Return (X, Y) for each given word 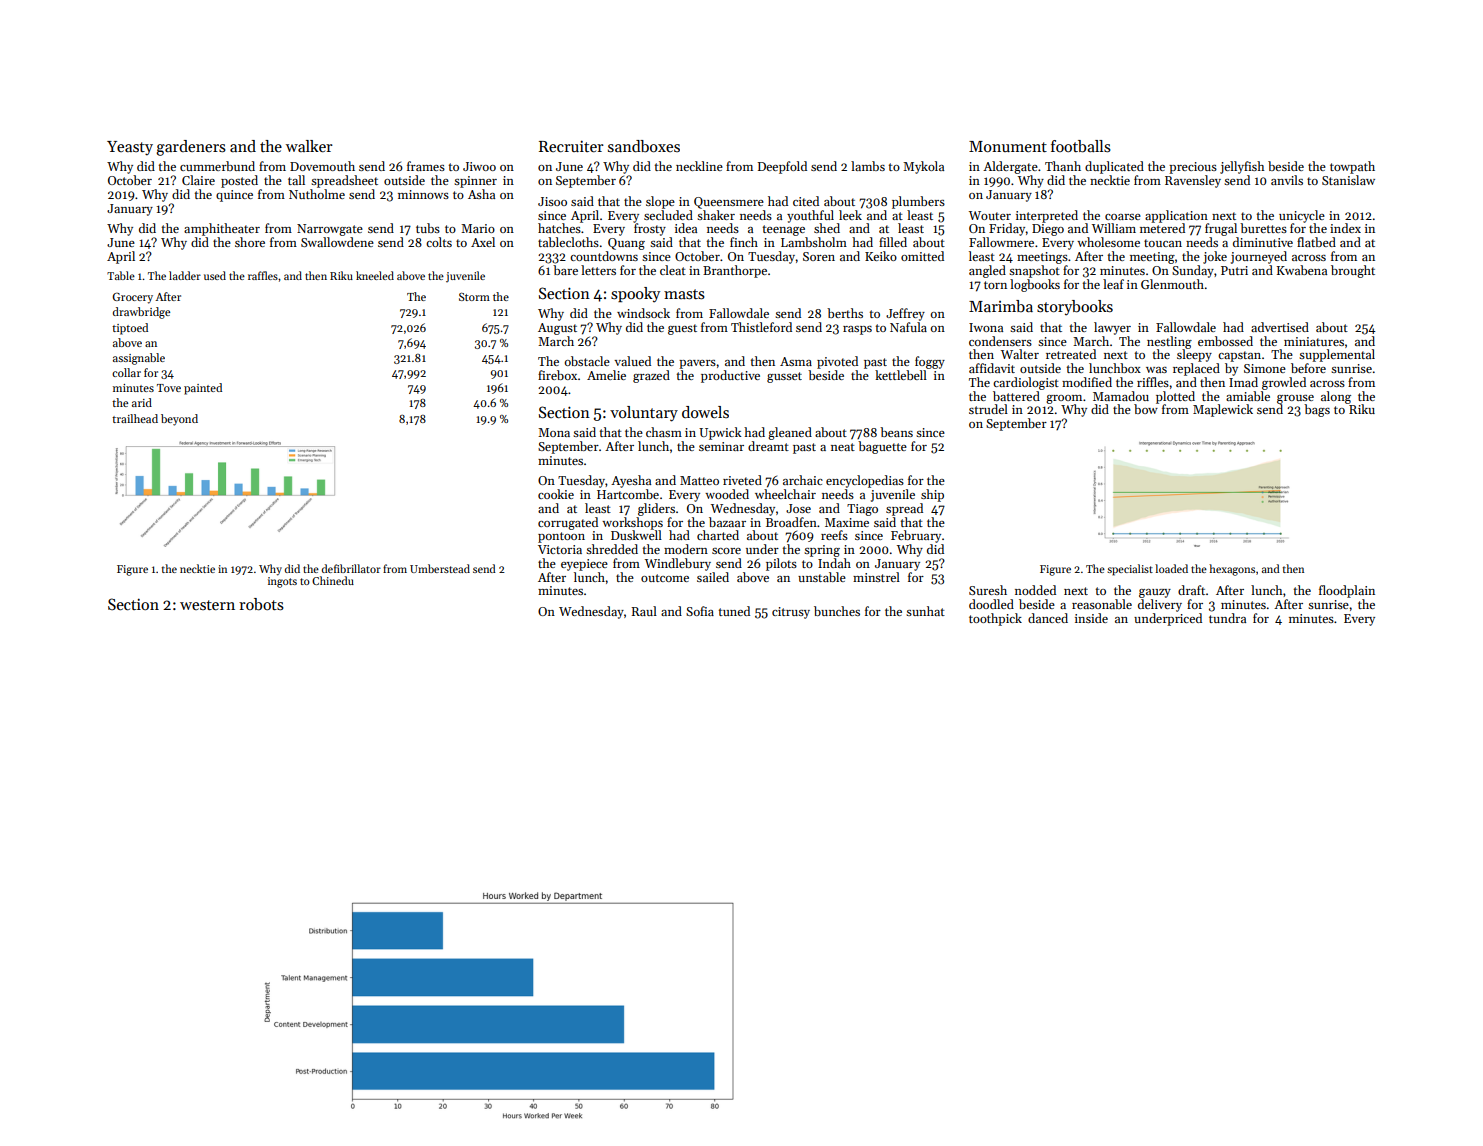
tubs (428, 228)
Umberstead (440, 568)
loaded (1171, 568)
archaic (803, 480)
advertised (1280, 327)
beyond (179, 420)
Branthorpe (735, 271)
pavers (697, 364)
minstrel (876, 577)
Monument (1008, 146)
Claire (198, 180)
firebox (557, 375)
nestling (1169, 342)
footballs (1081, 146)
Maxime (847, 522)
